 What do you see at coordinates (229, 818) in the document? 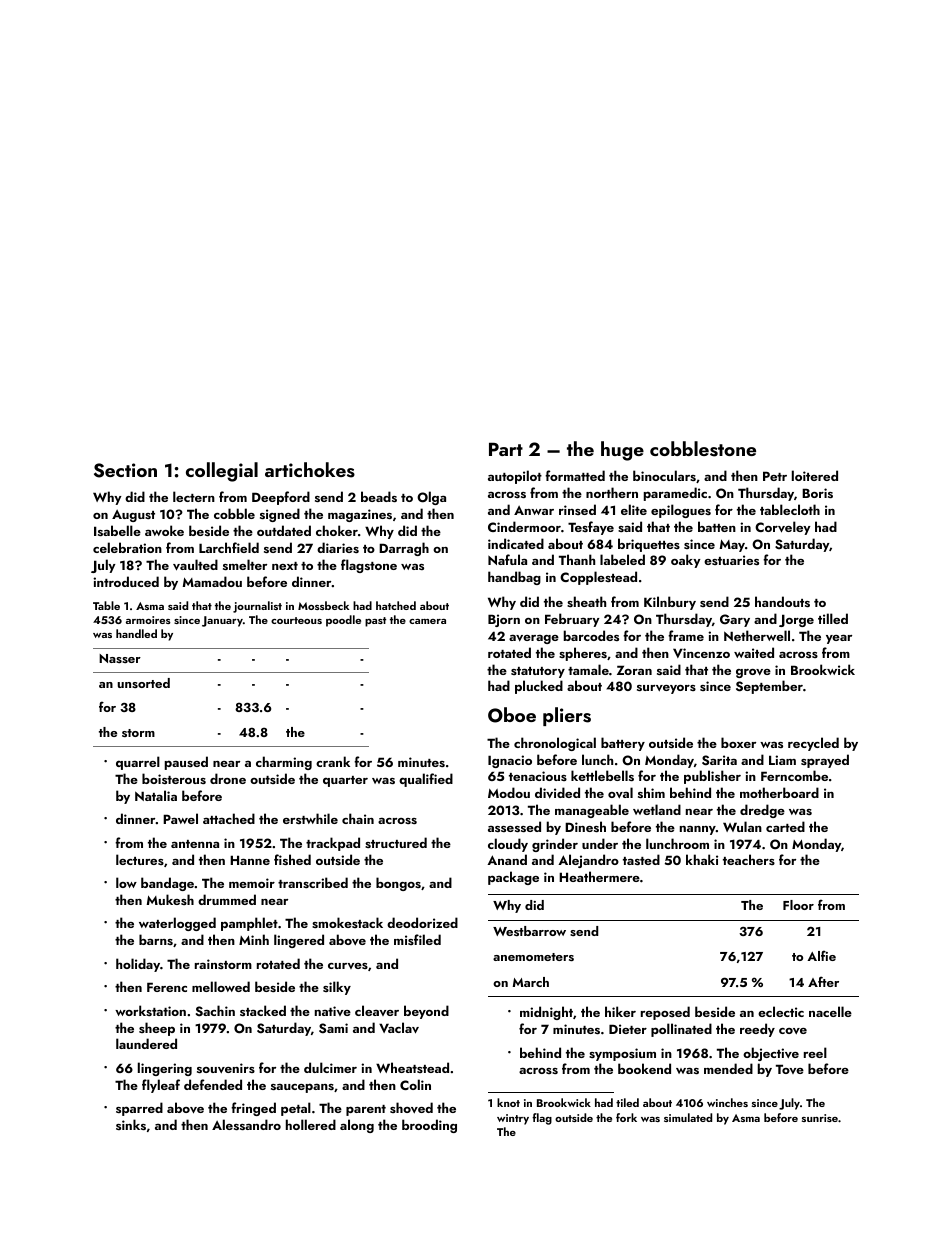
I see `attached` at bounding box center [229, 818].
